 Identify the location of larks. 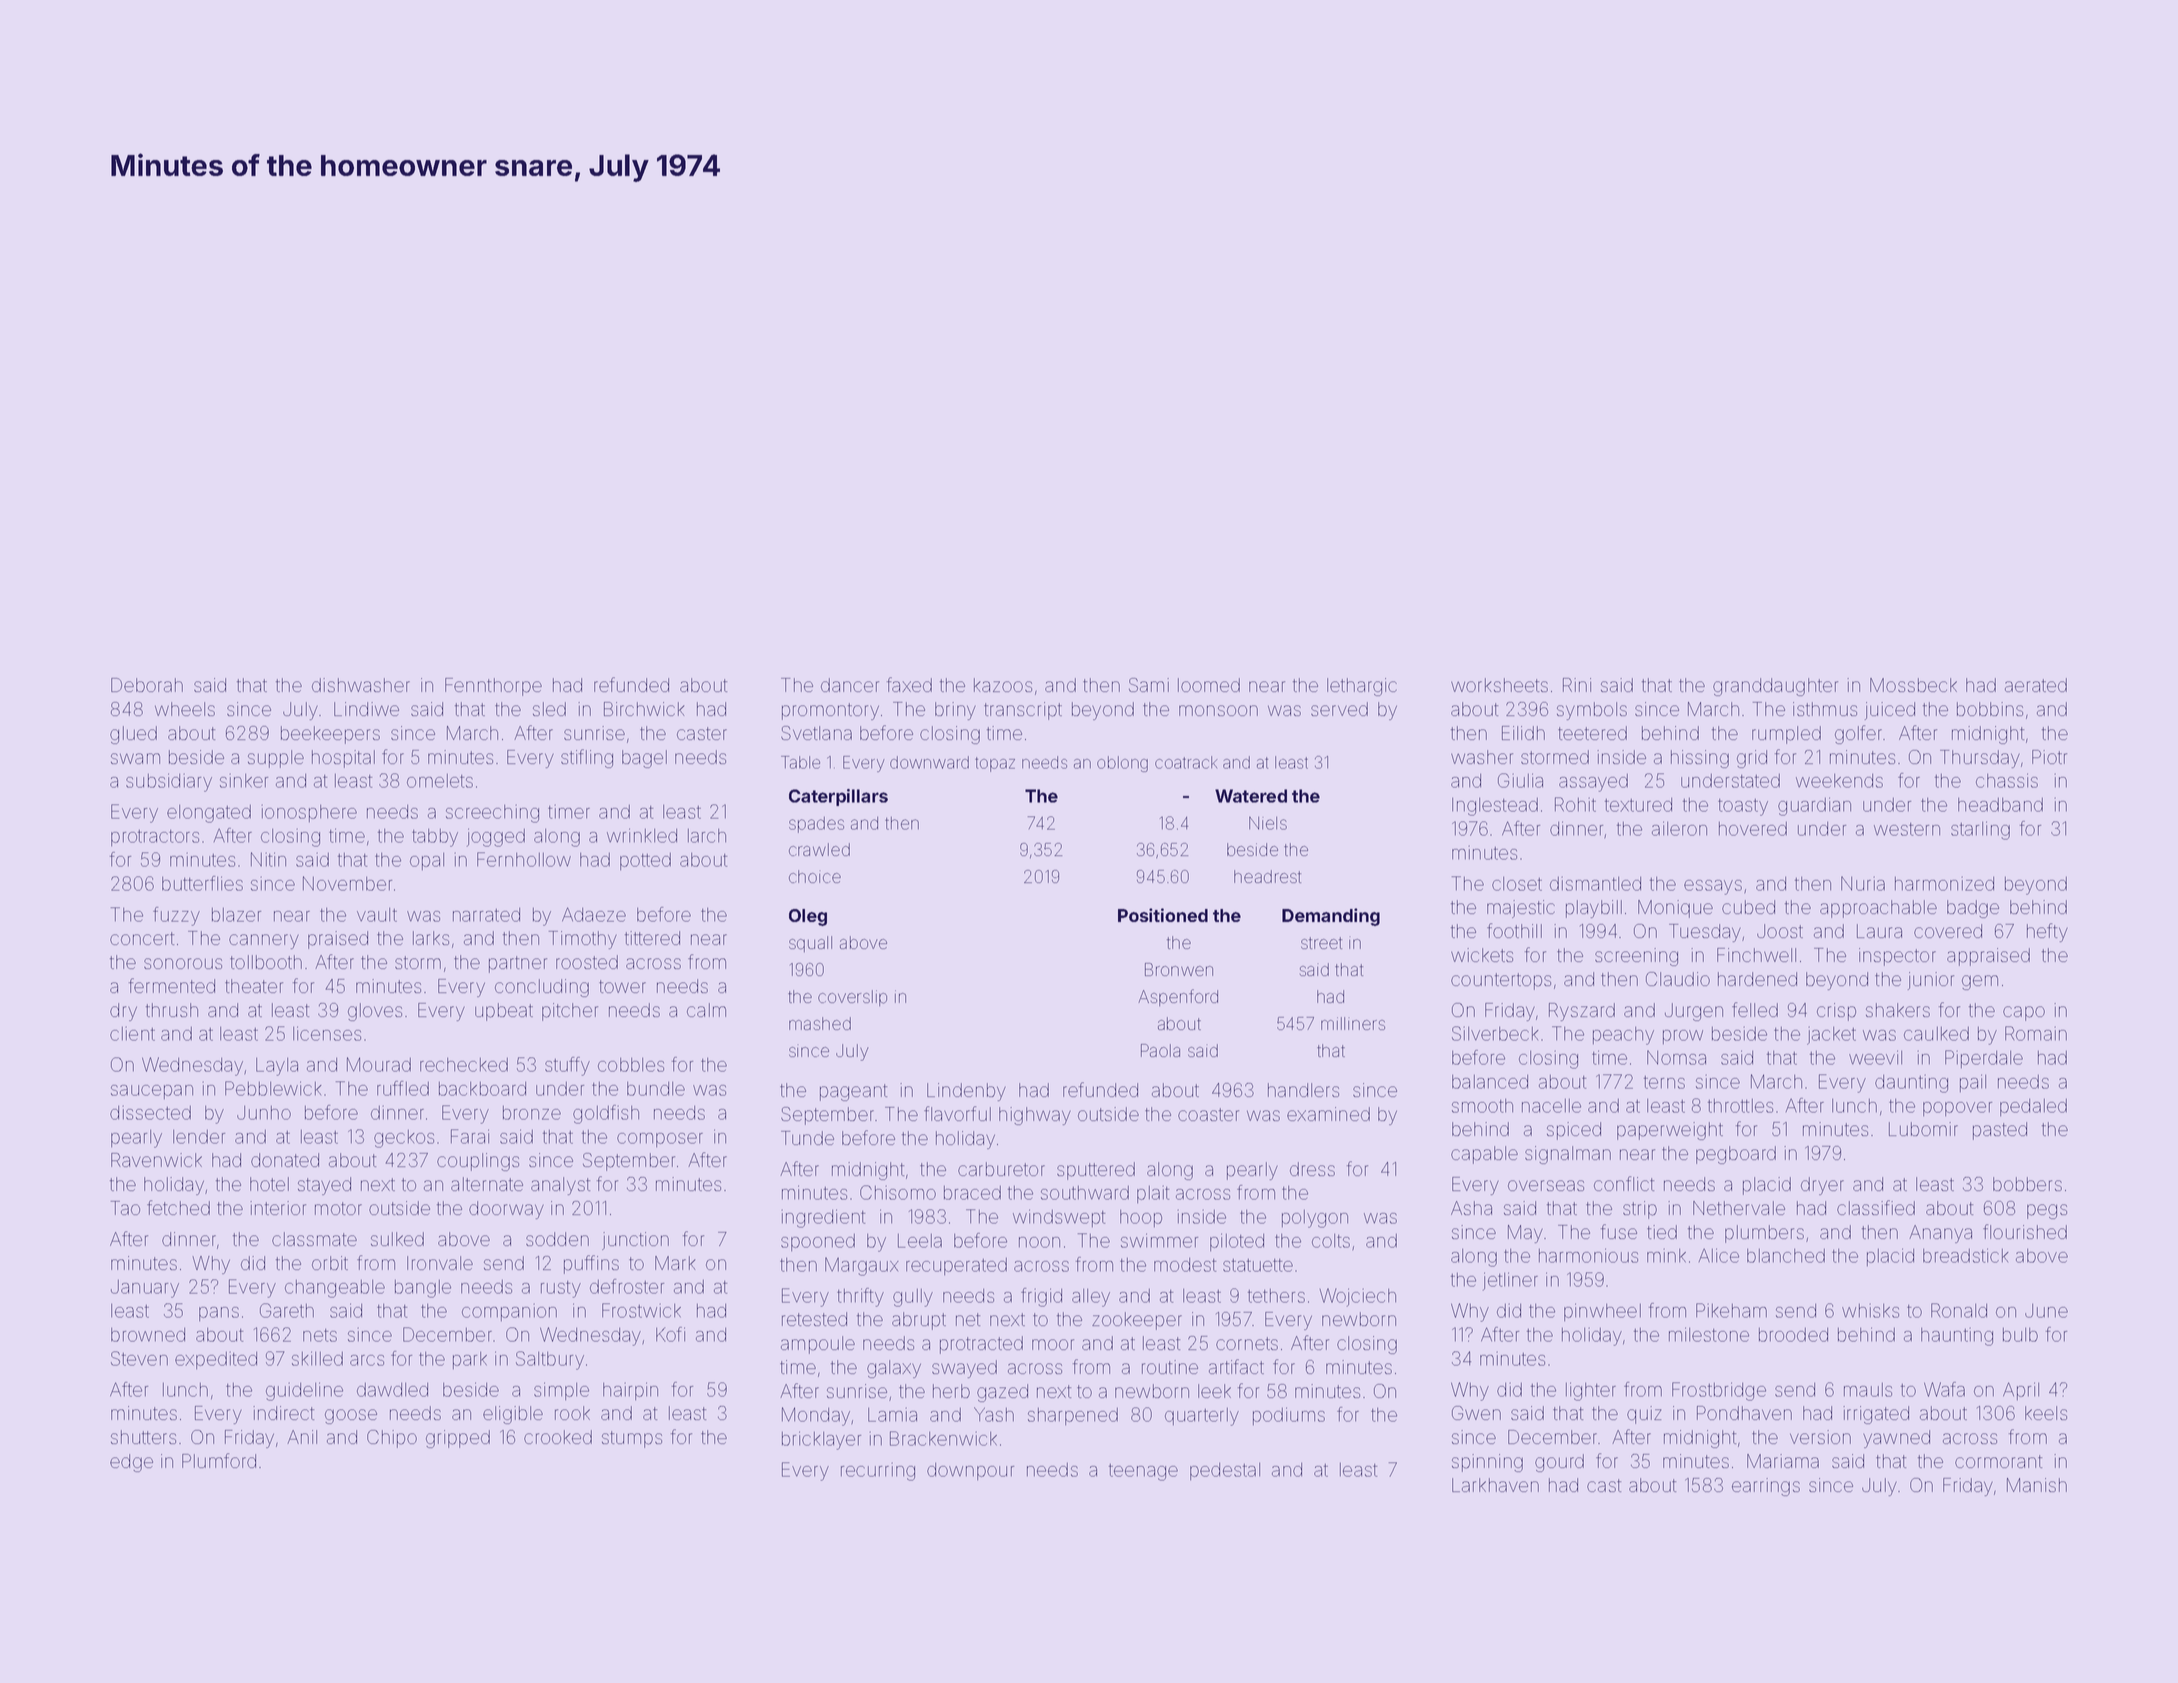
(431, 938).
